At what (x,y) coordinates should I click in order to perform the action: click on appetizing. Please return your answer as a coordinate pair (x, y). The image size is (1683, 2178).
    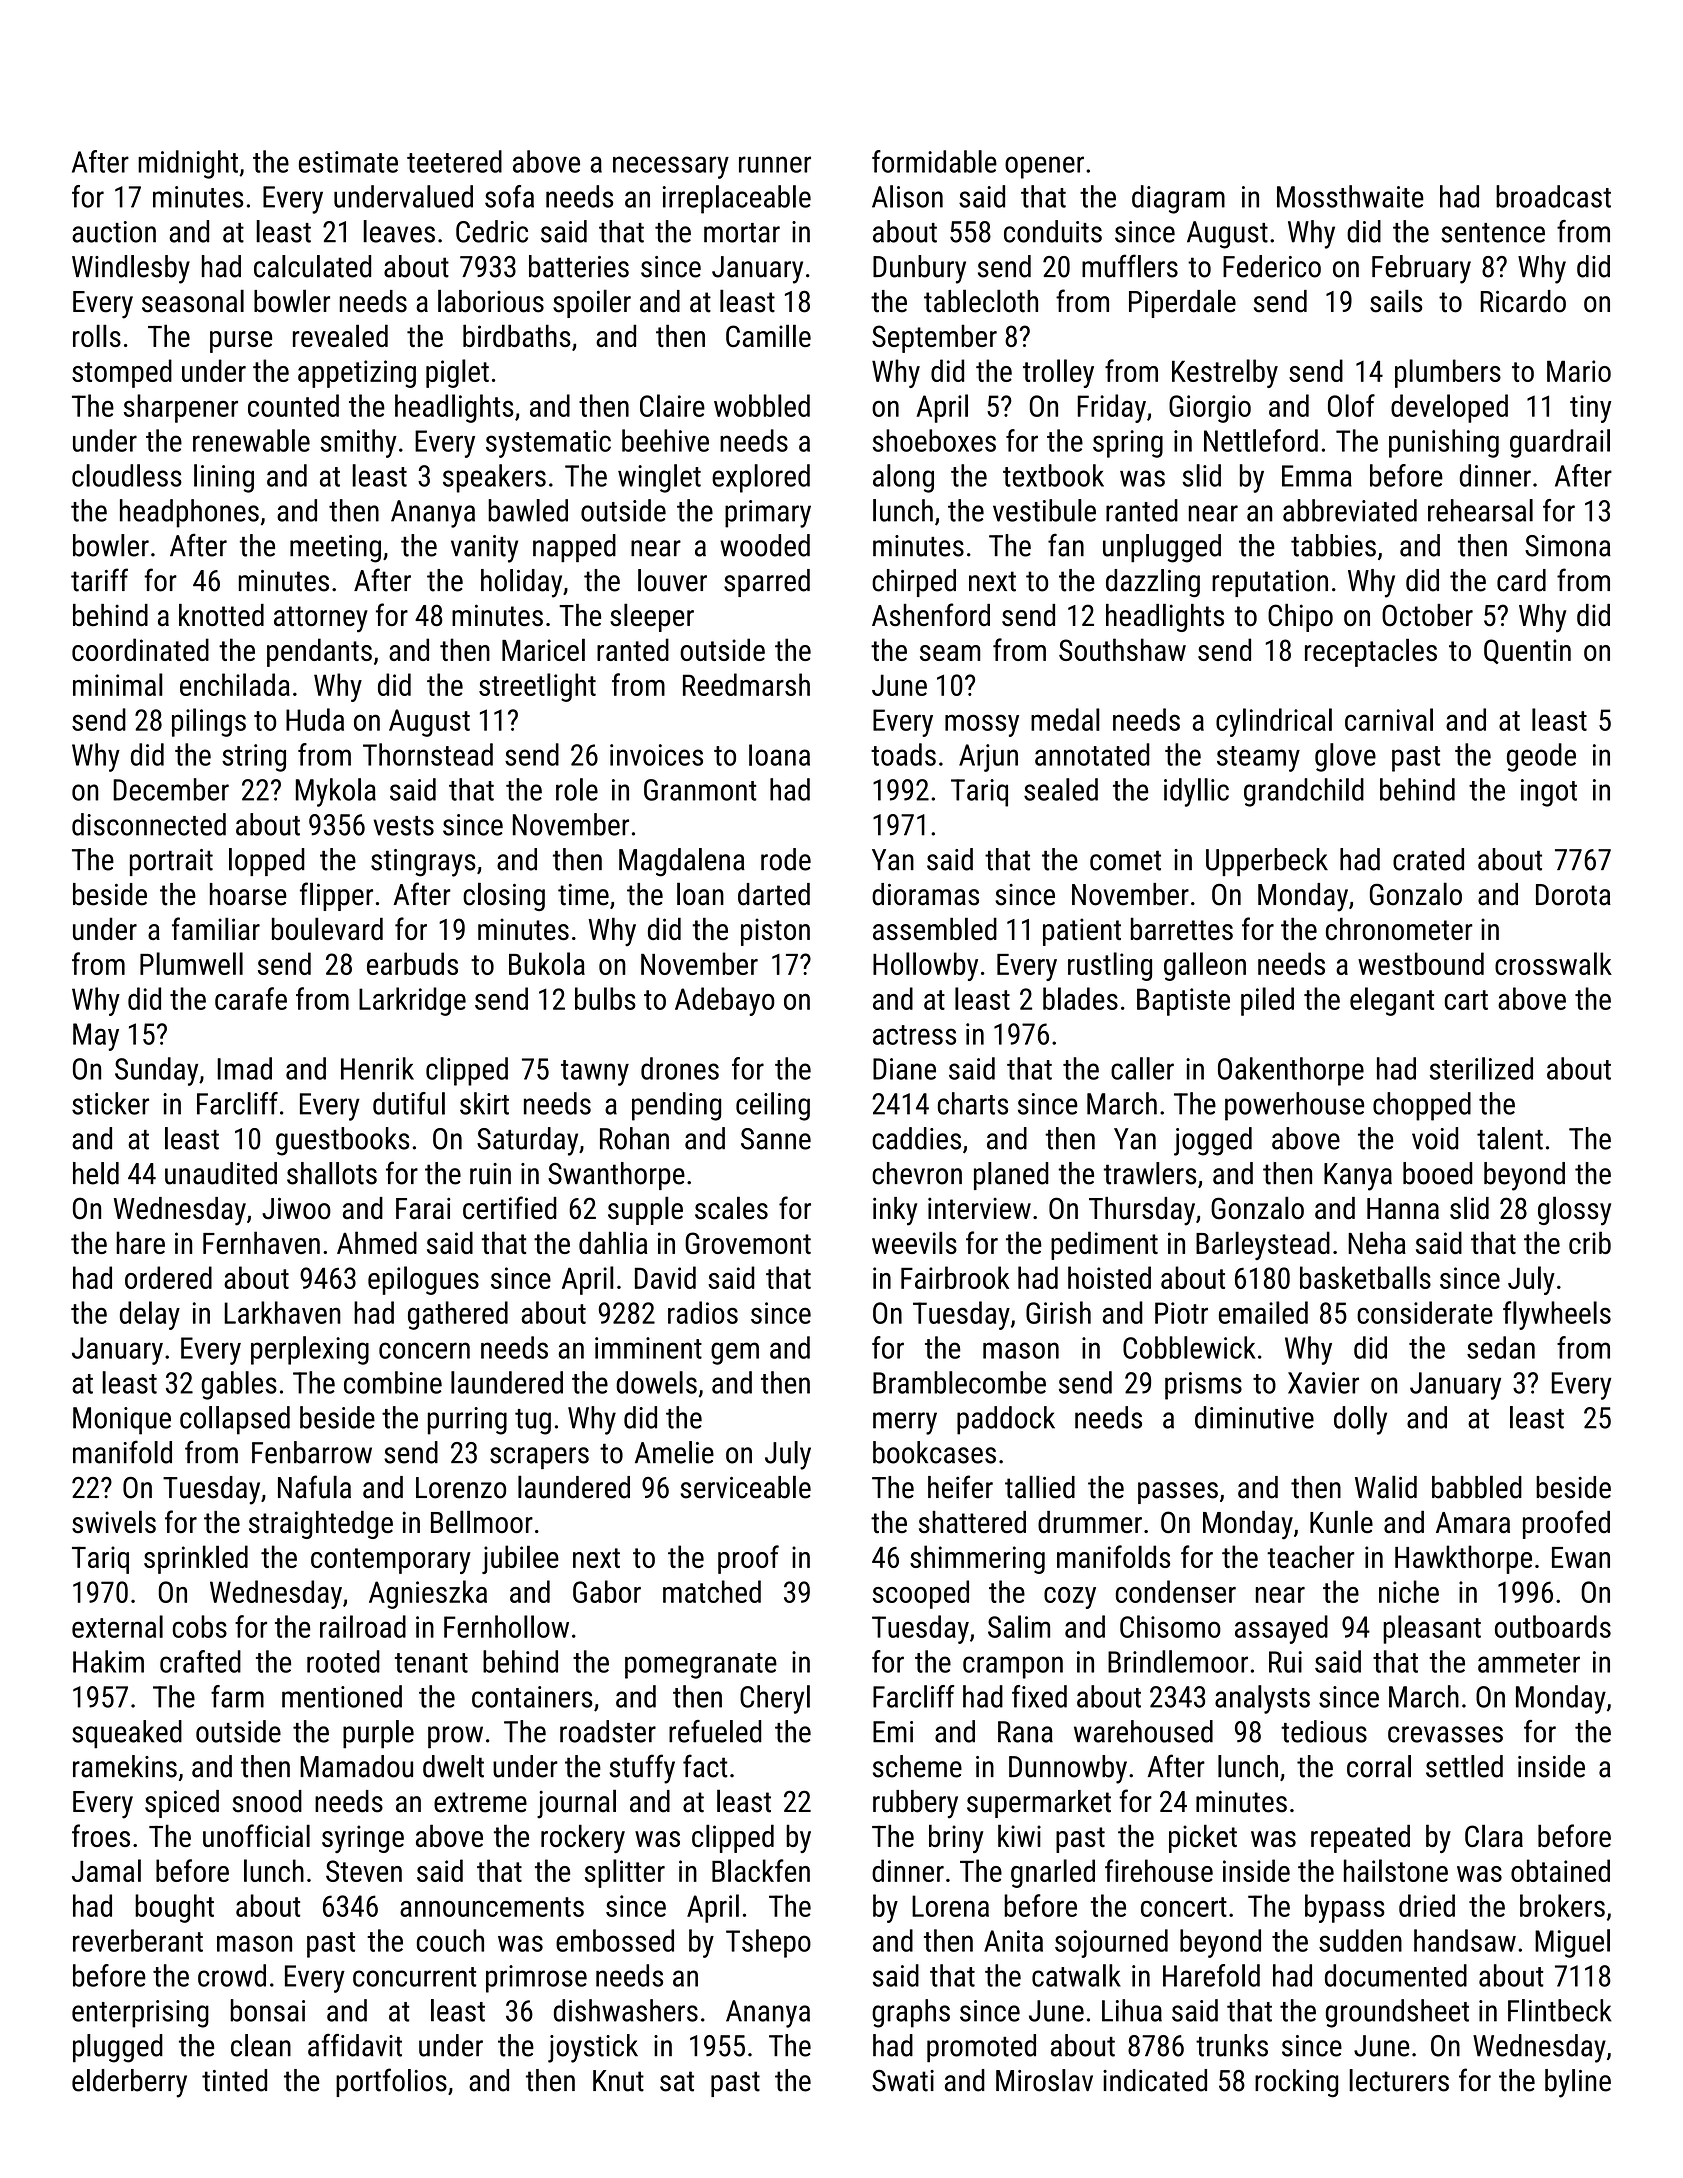
    Looking at the image, I should click on (357, 374).
